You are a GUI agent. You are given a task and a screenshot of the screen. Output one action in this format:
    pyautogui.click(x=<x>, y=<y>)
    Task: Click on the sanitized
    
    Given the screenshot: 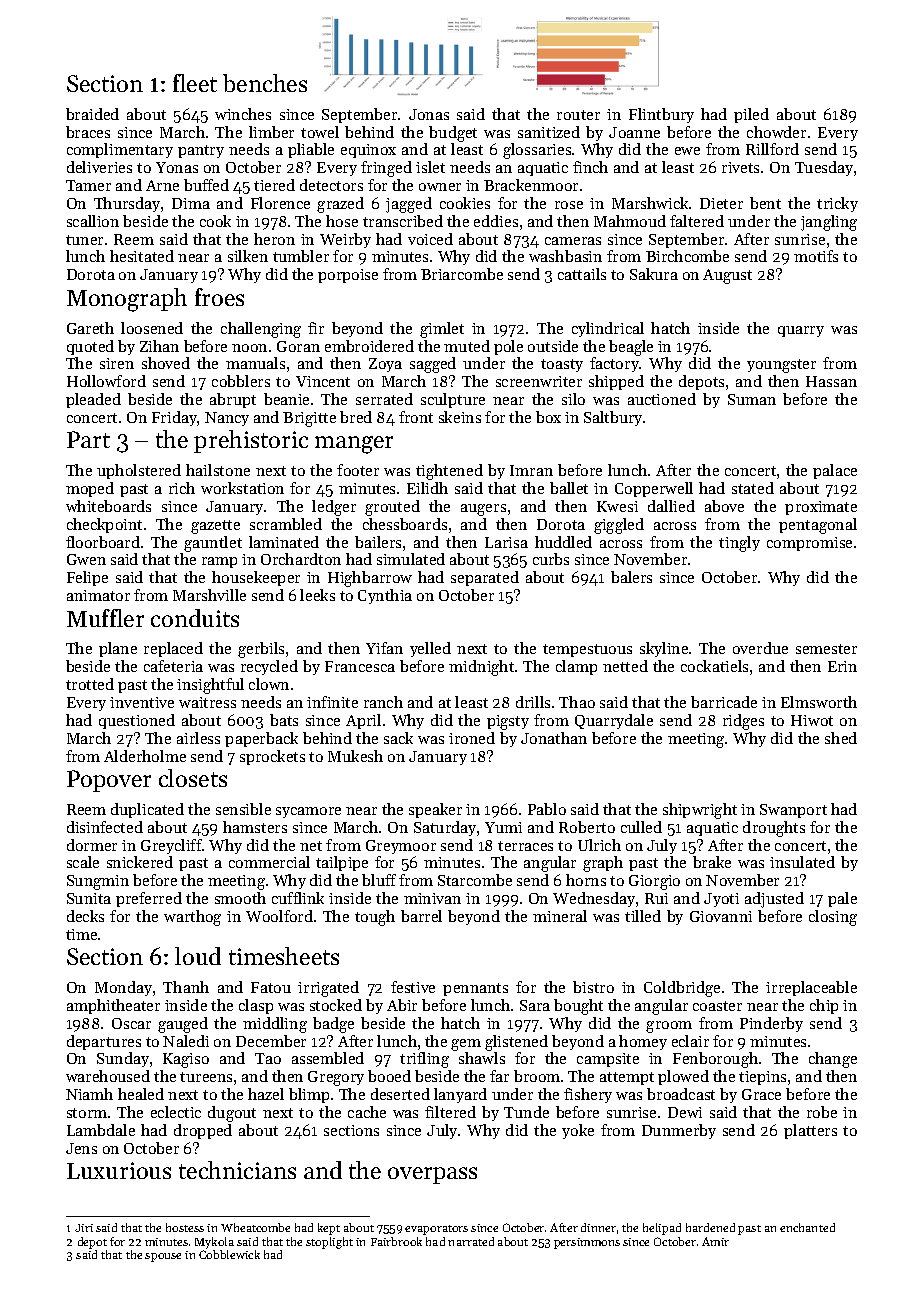 What is the action you would take?
    pyautogui.click(x=549, y=132)
